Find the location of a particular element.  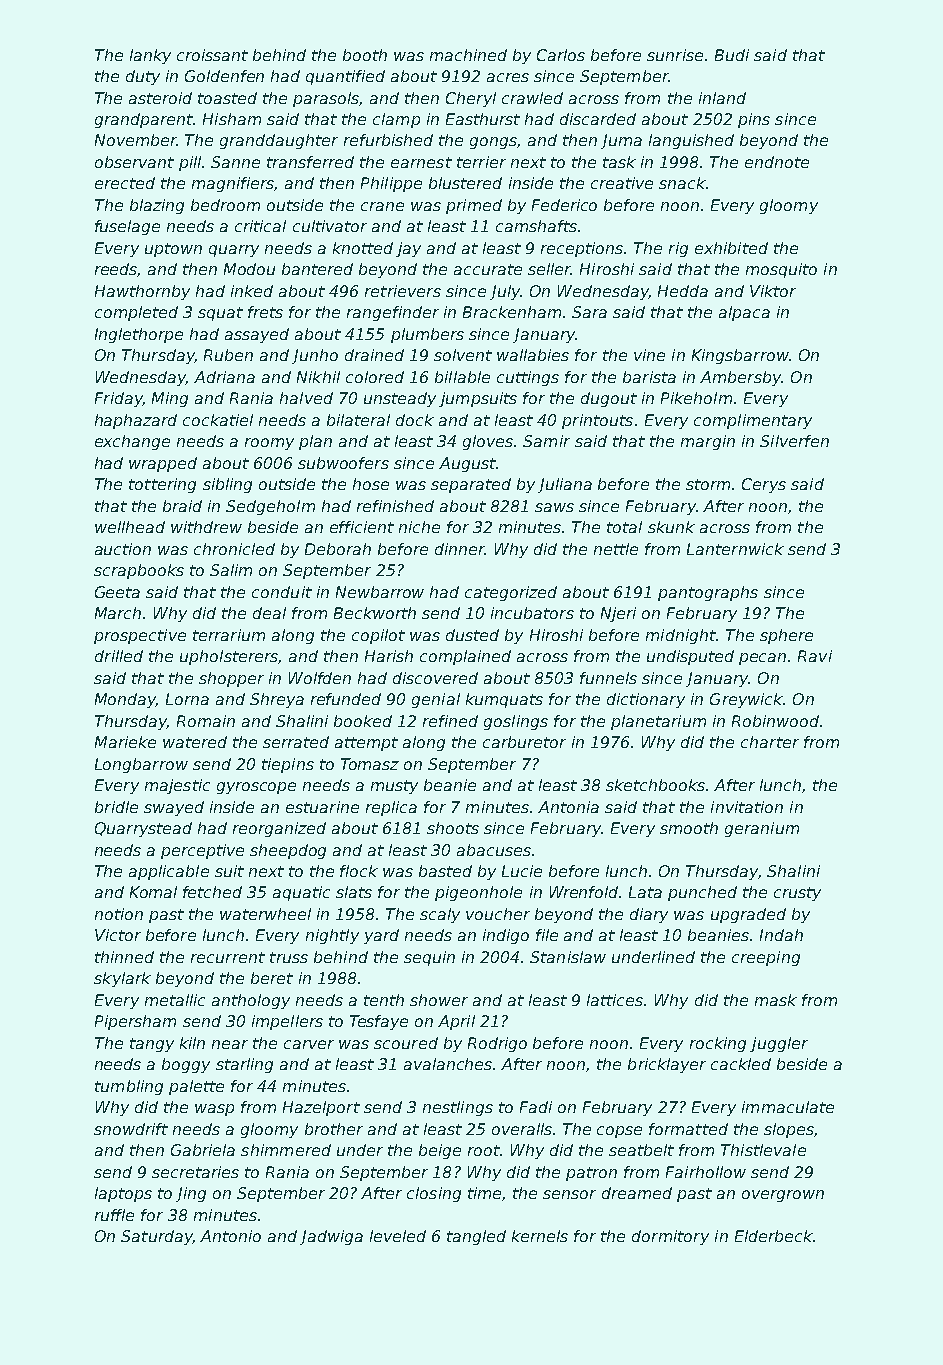

lanky is located at coordinates (150, 56).
